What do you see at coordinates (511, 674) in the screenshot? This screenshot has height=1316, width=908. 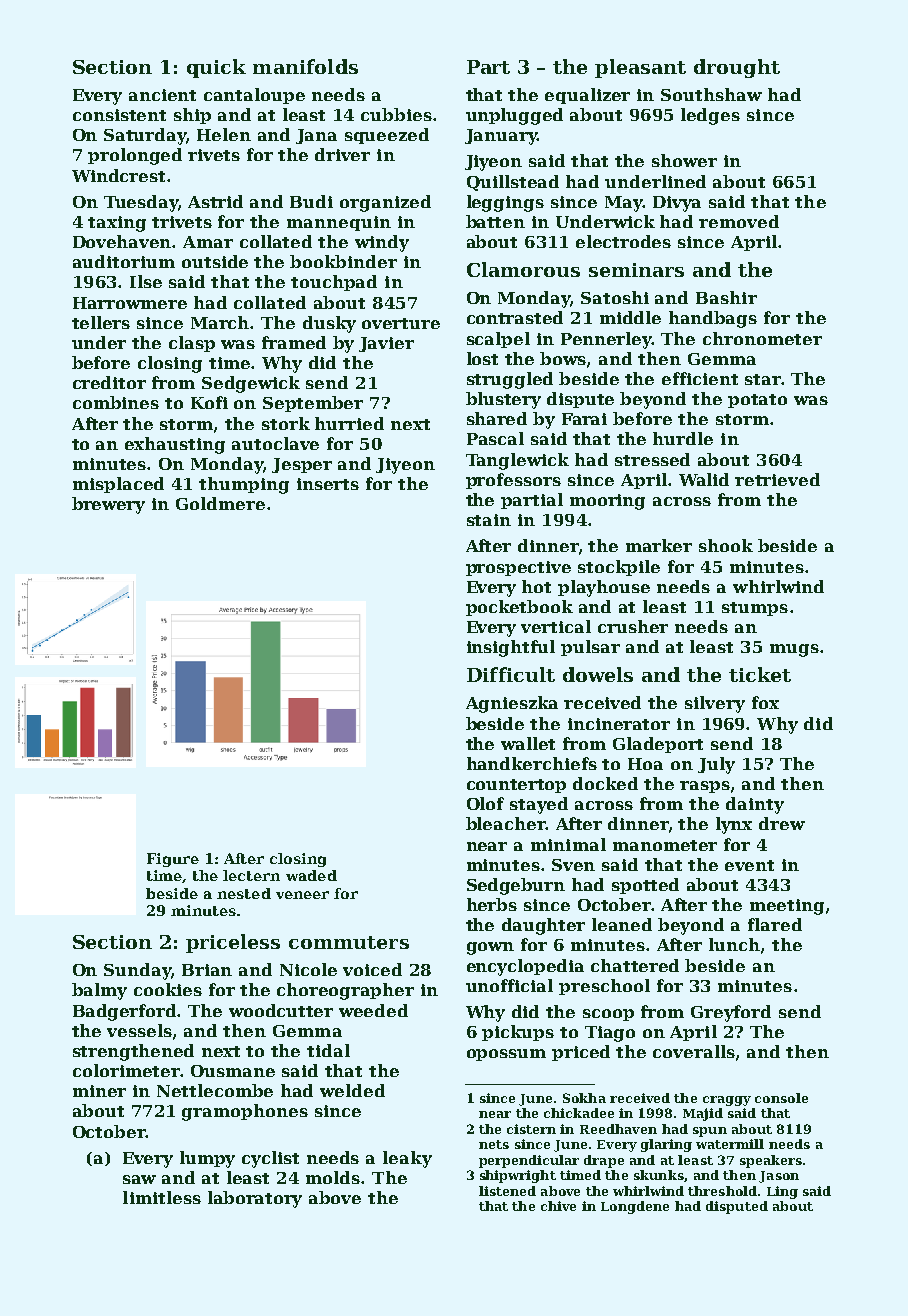 I see `Difficult` at bounding box center [511, 674].
